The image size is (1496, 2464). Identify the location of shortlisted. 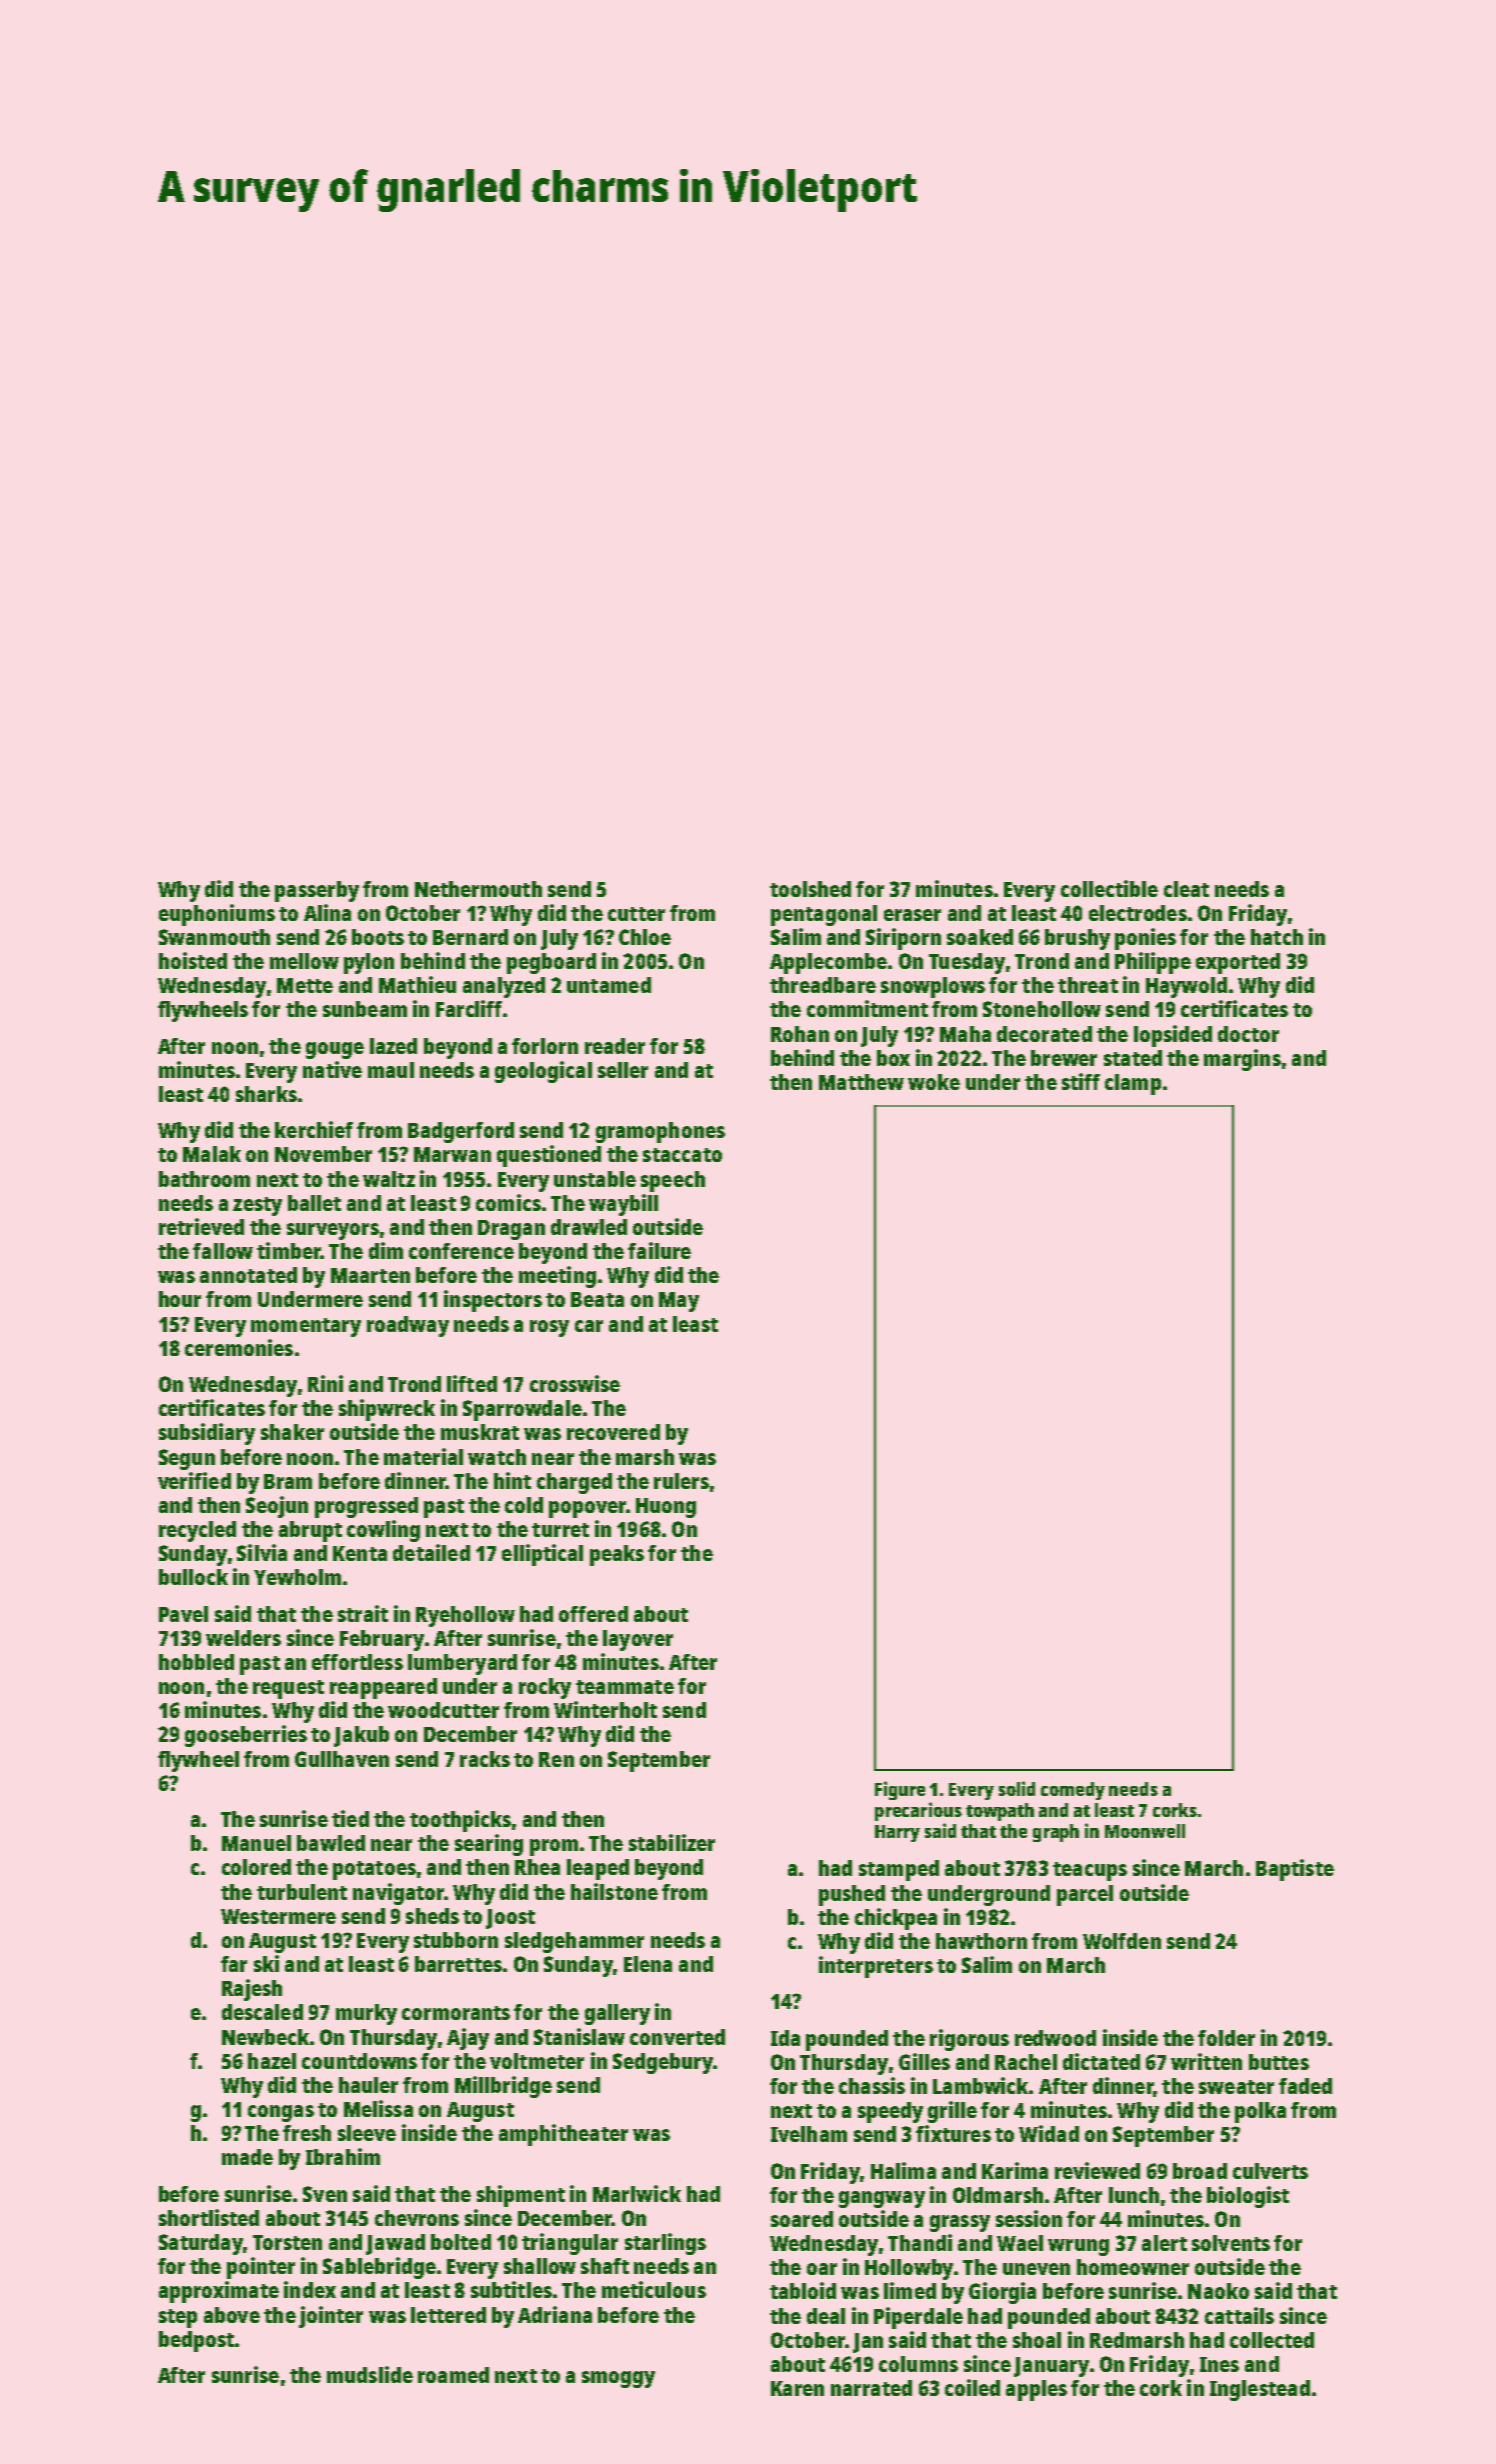
(209, 2217).
